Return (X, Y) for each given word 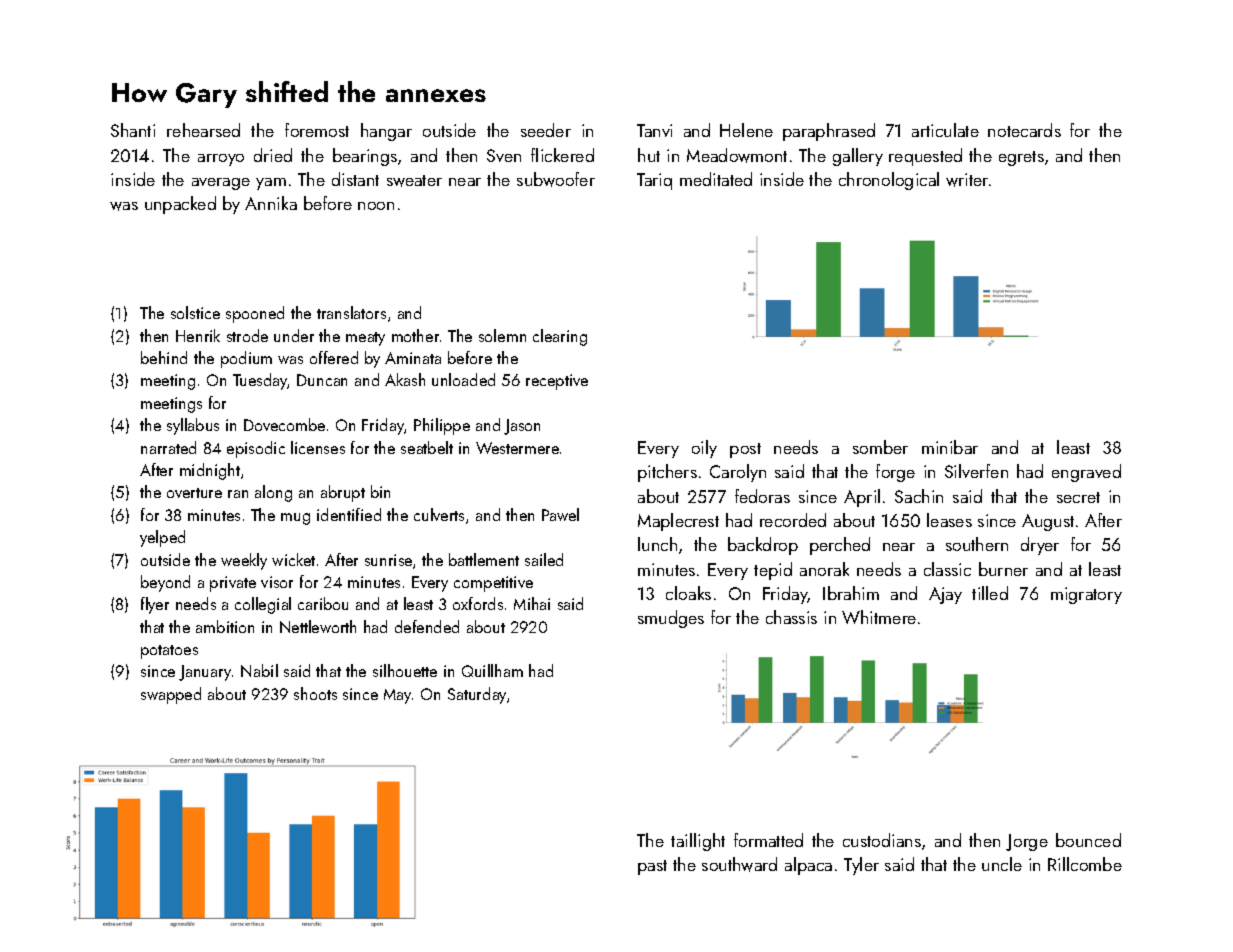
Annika (271, 203)
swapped (171, 695)
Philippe (442, 426)
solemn (502, 335)
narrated (168, 447)
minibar (950, 447)
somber (880, 447)
